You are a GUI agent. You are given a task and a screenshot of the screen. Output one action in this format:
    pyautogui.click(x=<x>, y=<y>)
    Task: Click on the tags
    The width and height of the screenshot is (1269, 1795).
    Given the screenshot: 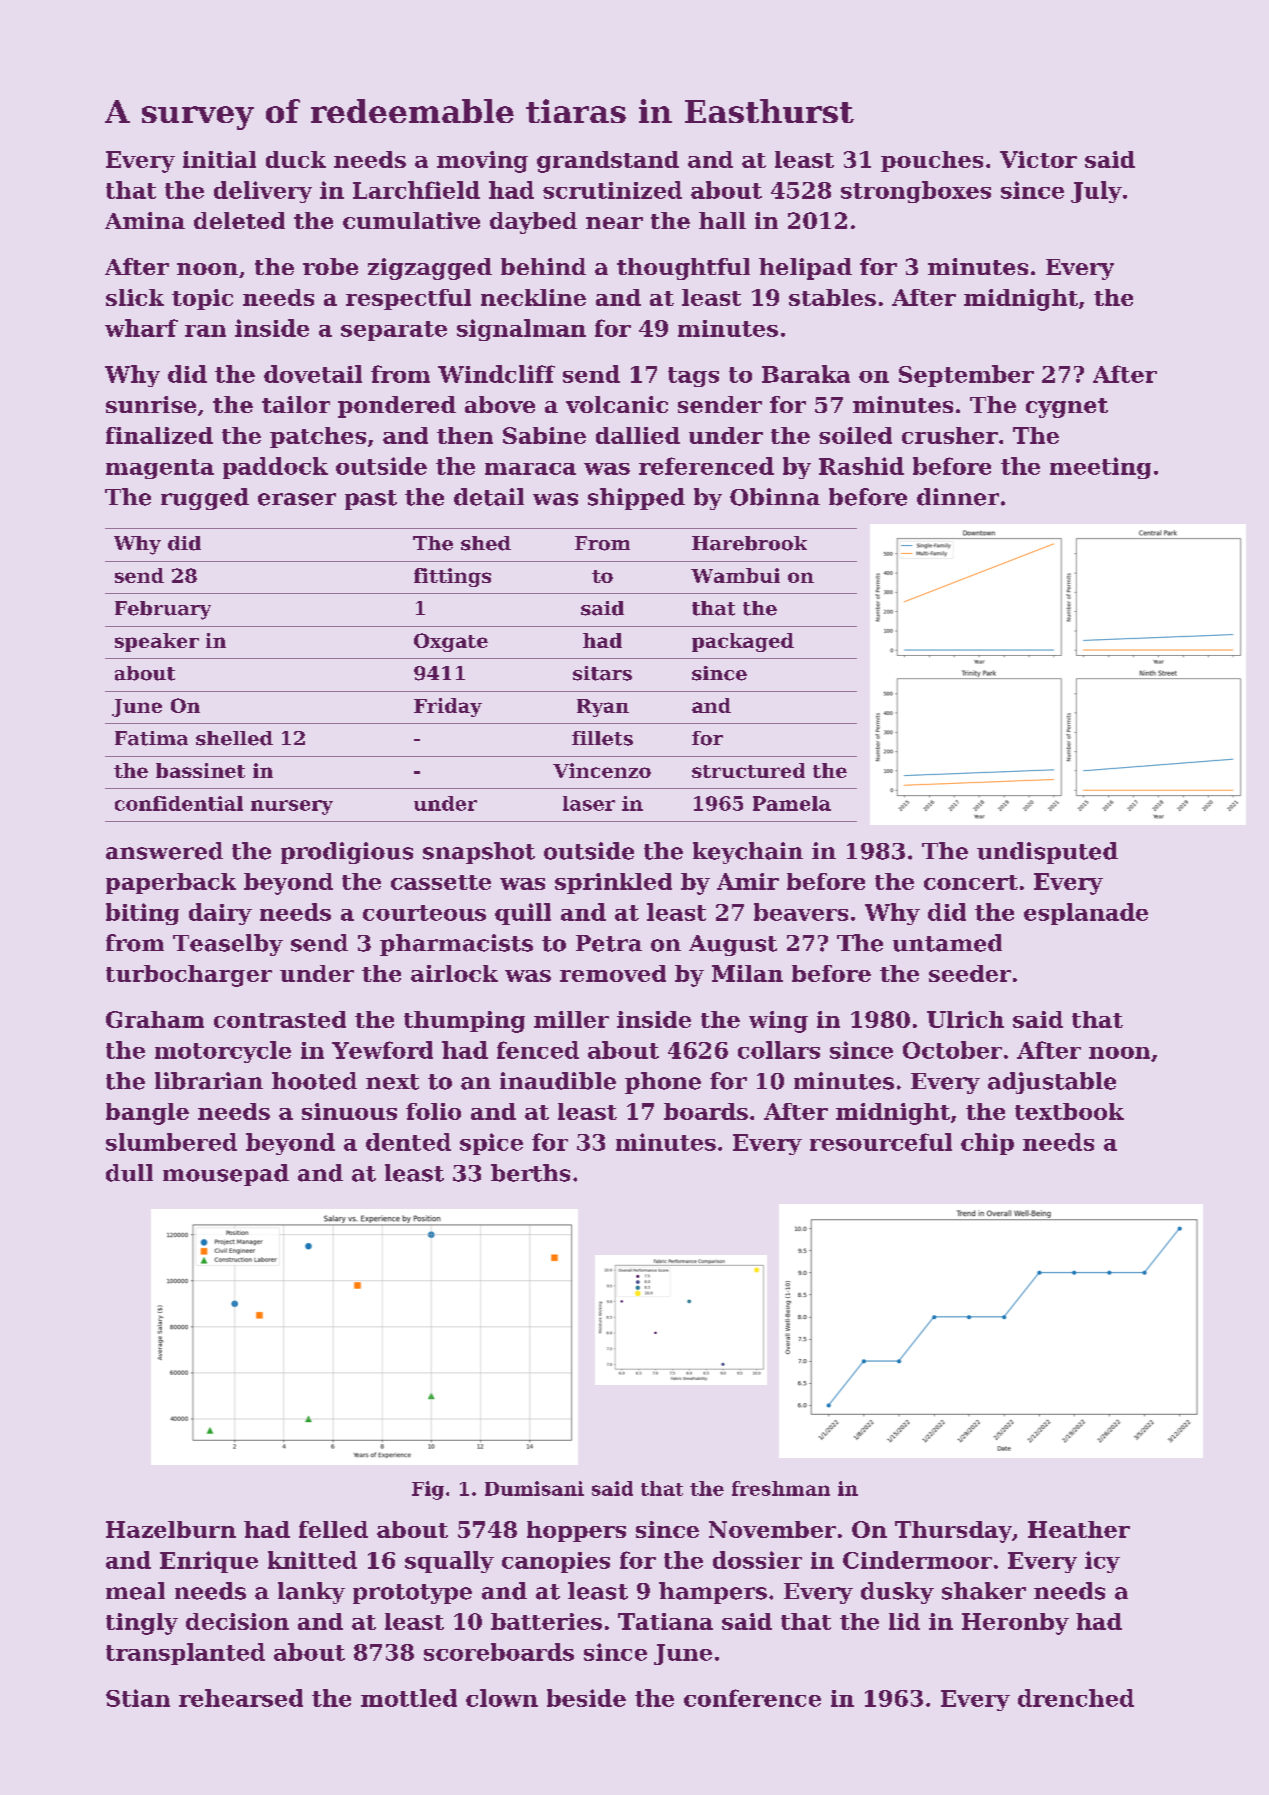 What is the action you would take?
    pyautogui.click(x=693, y=377)
